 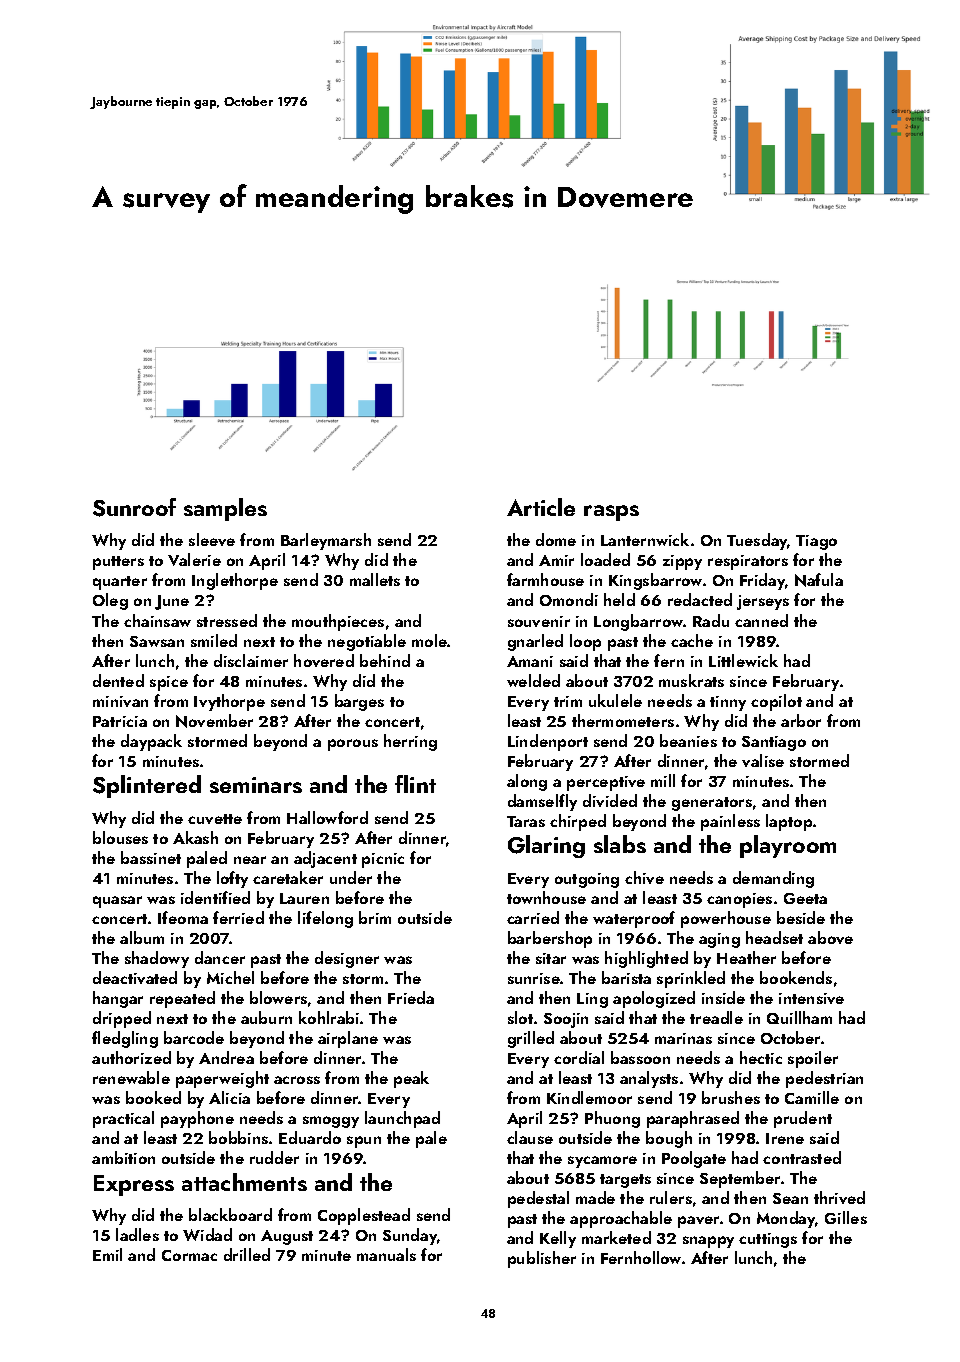 What do you see at coordinates (541, 507) in the screenshot?
I see `Article` at bounding box center [541, 507].
